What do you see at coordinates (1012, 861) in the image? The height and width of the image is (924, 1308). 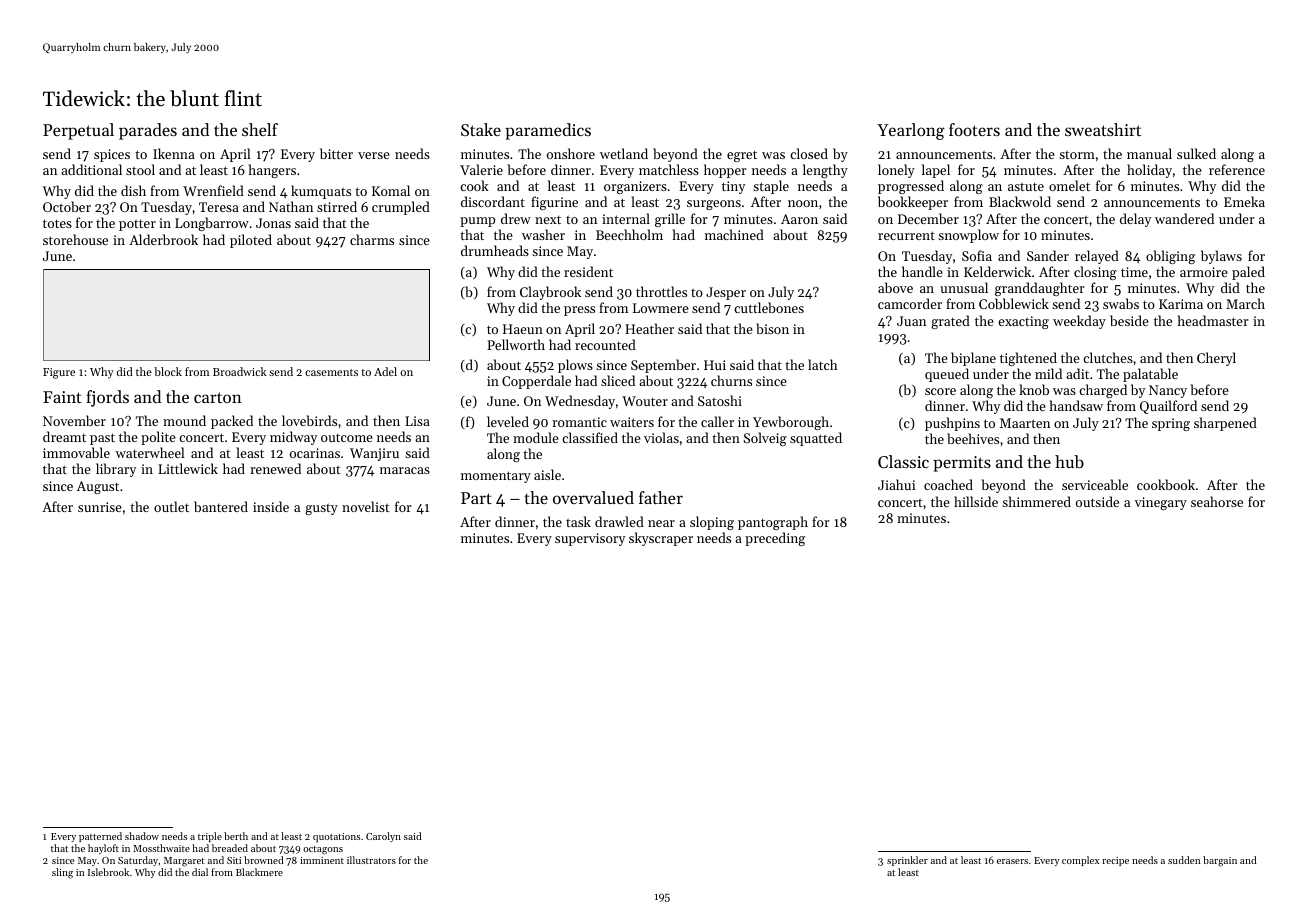 I see `erasers` at bounding box center [1012, 861].
